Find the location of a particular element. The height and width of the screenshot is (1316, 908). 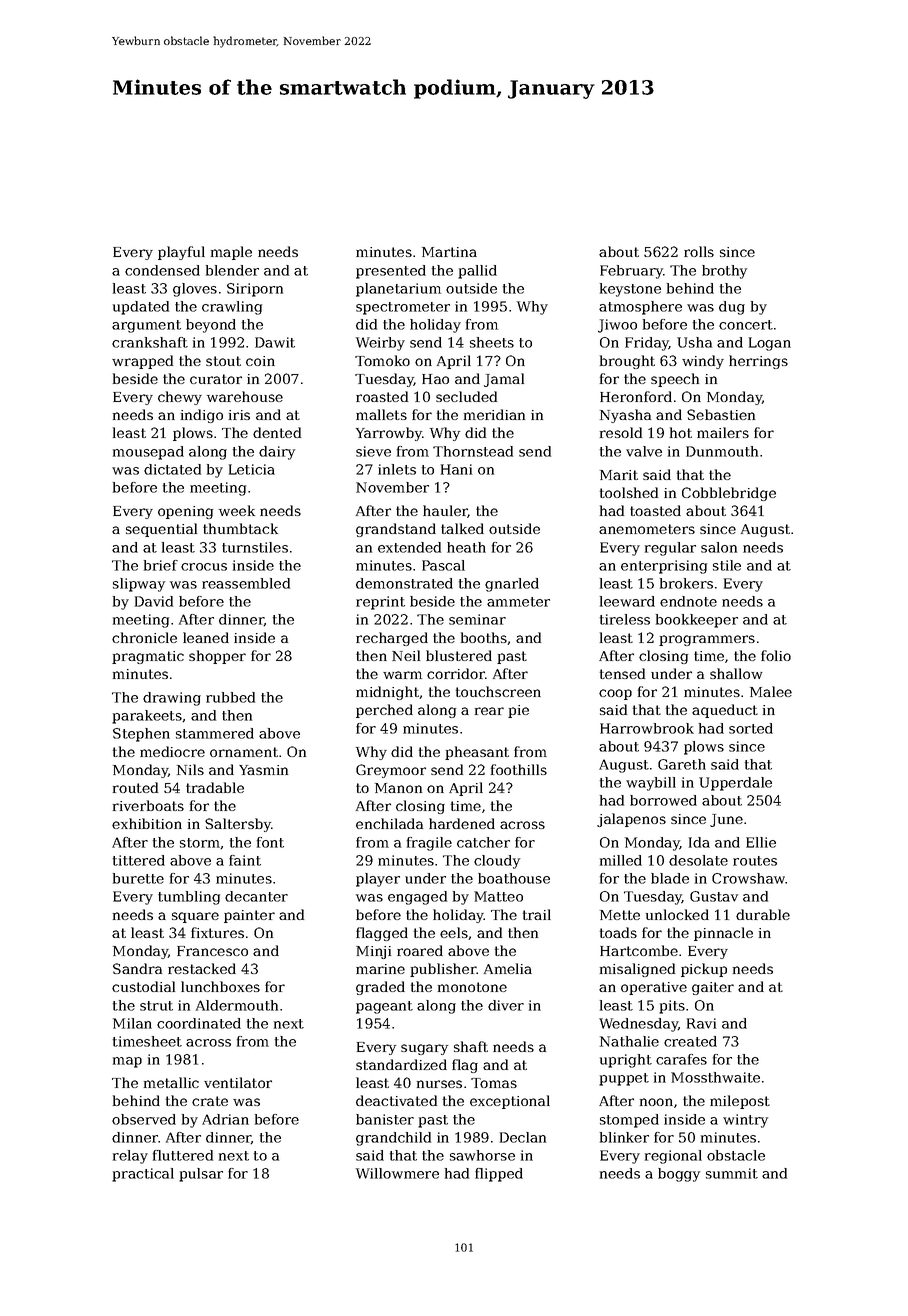

roasted is located at coordinates (382, 396).
